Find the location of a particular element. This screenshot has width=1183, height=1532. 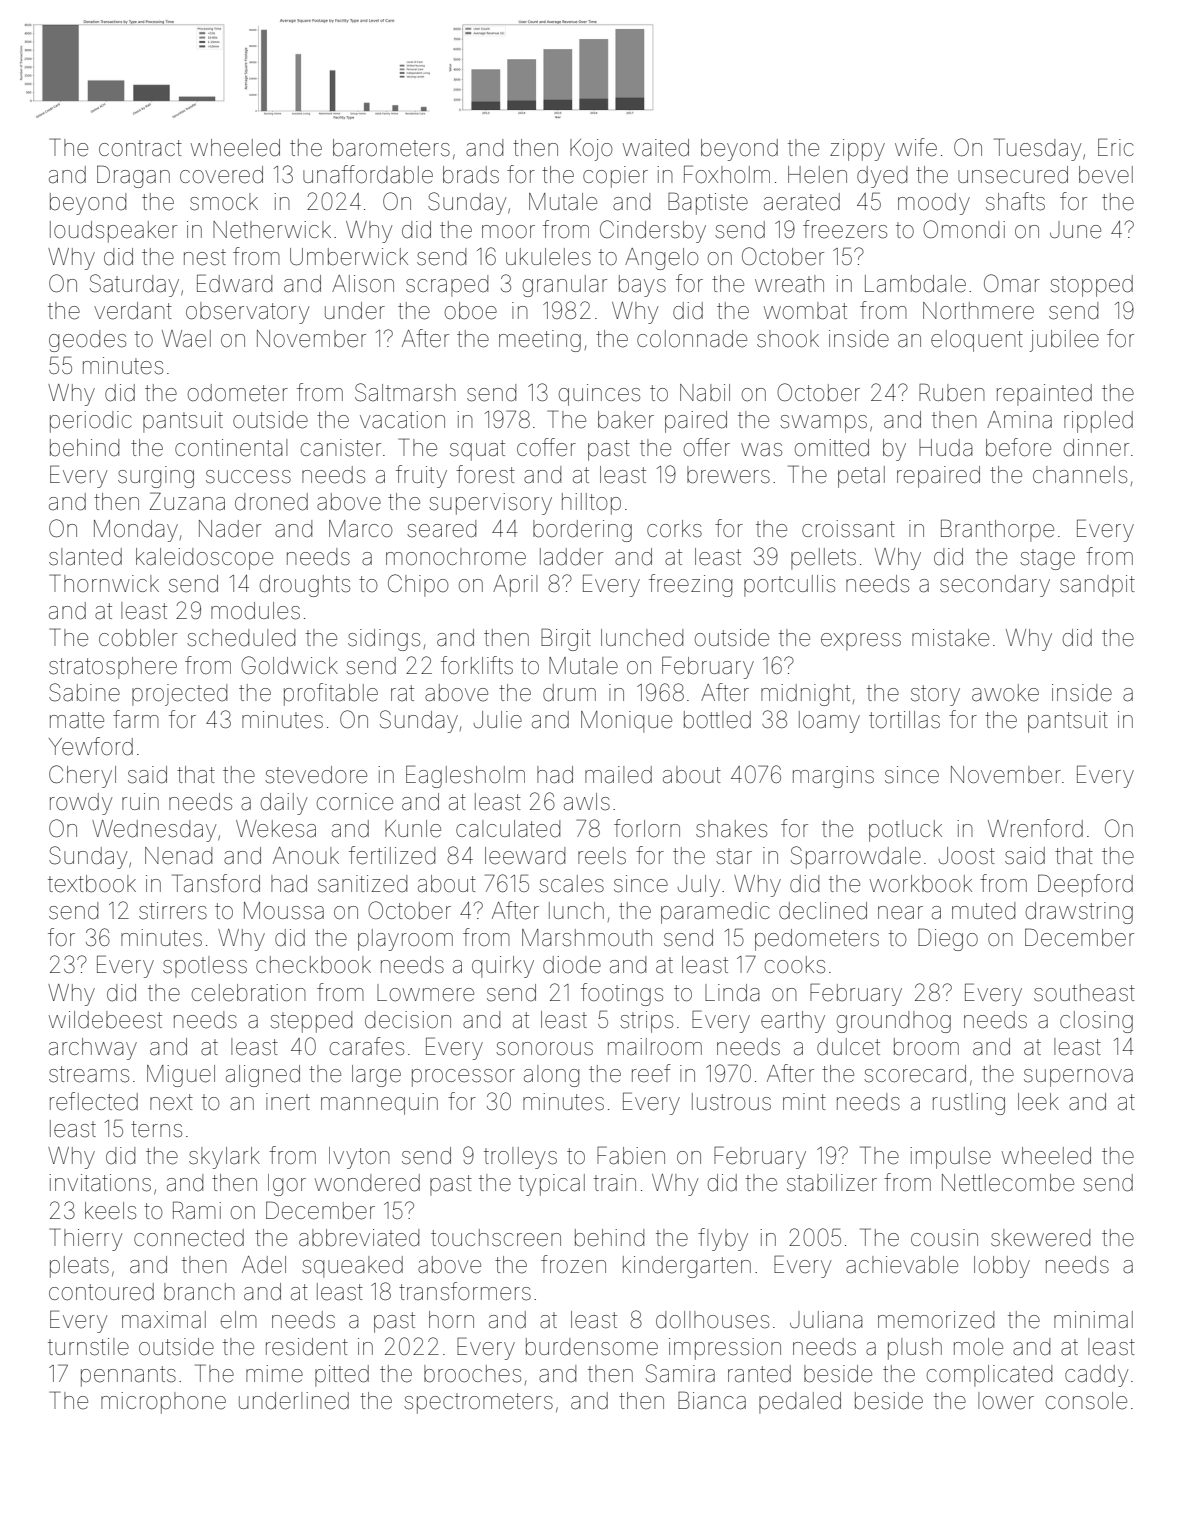

wife is located at coordinates (916, 147).
